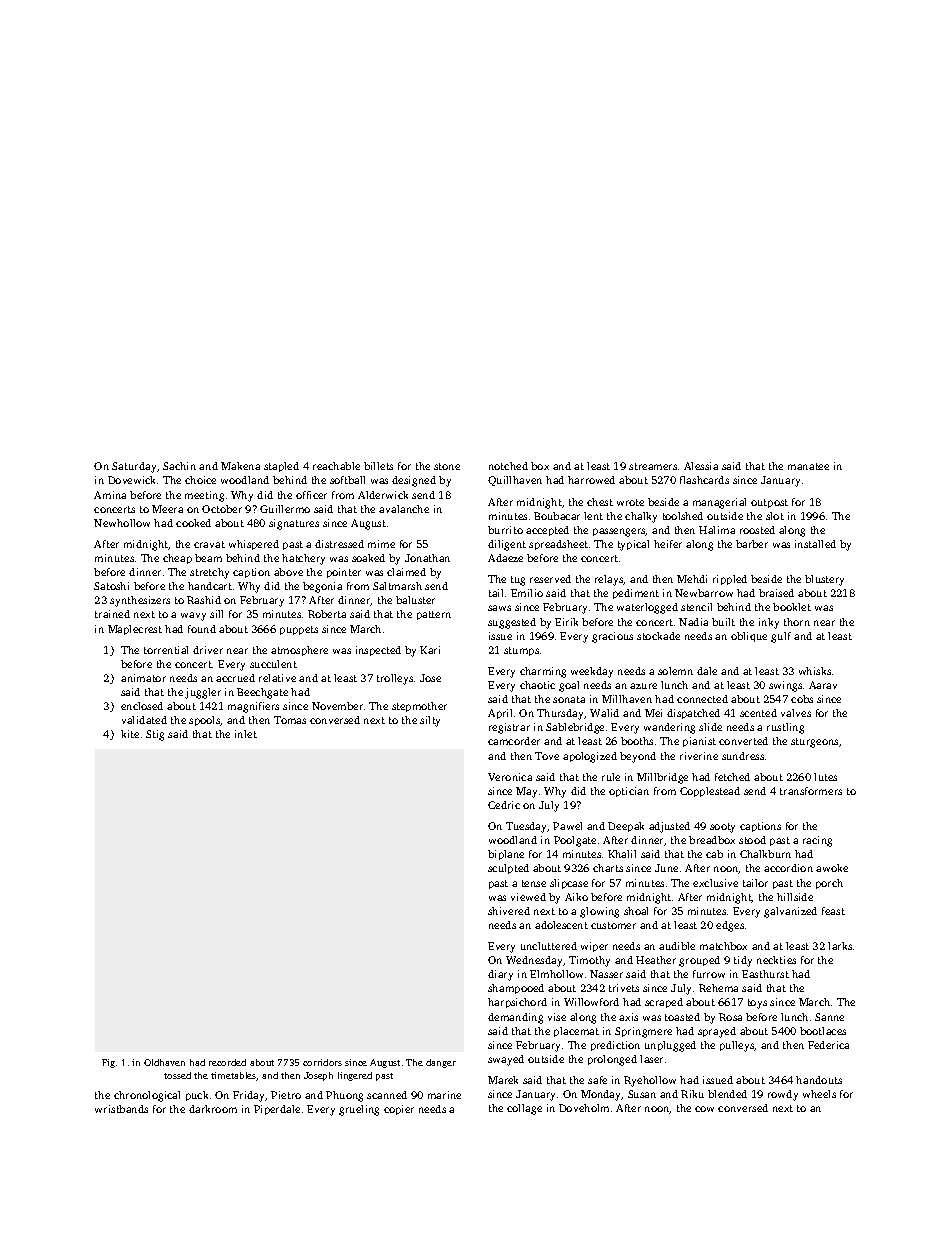  I want to click on Deepak, so click(626, 827).
